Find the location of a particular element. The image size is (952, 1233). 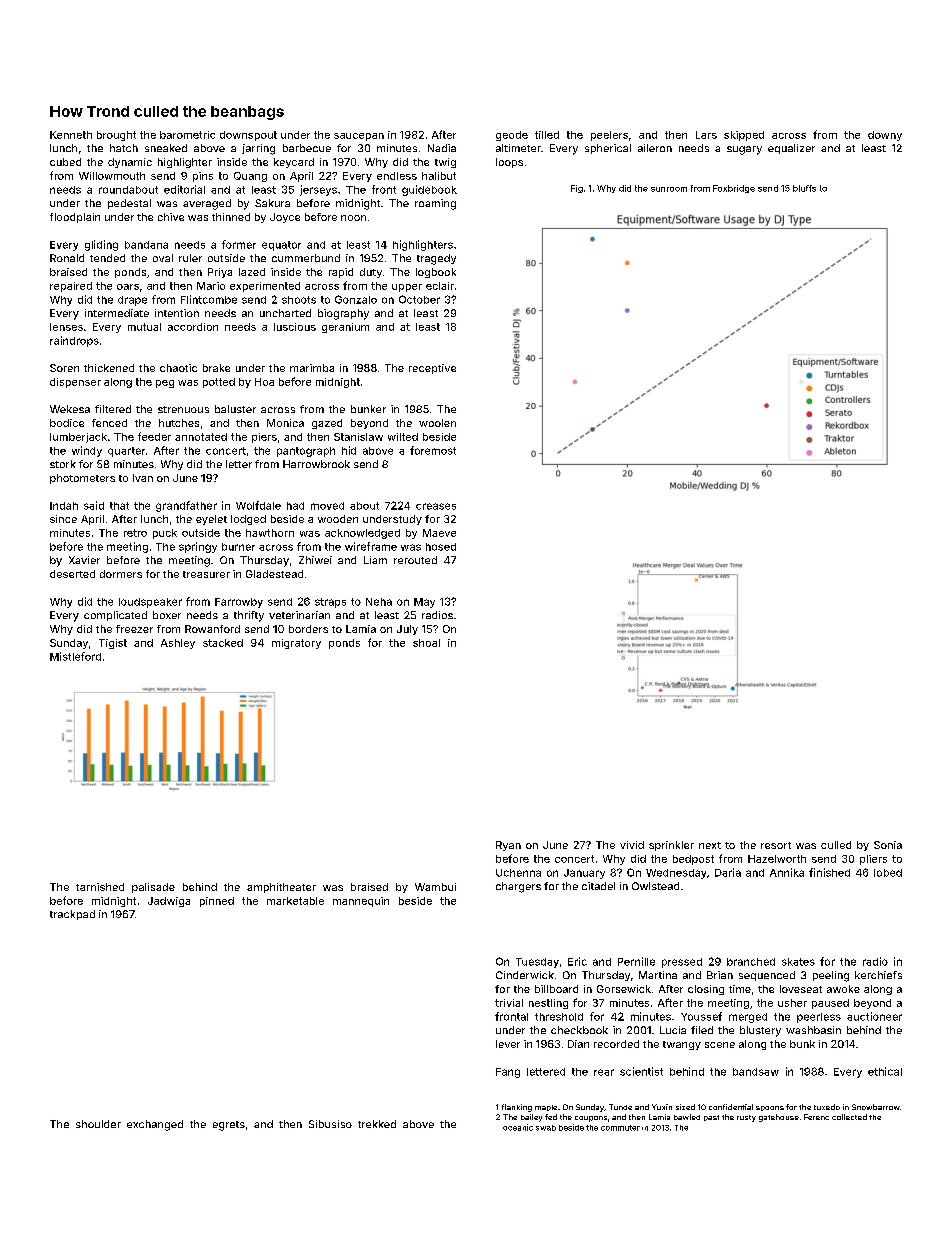

bluffs is located at coordinates (804, 188).
